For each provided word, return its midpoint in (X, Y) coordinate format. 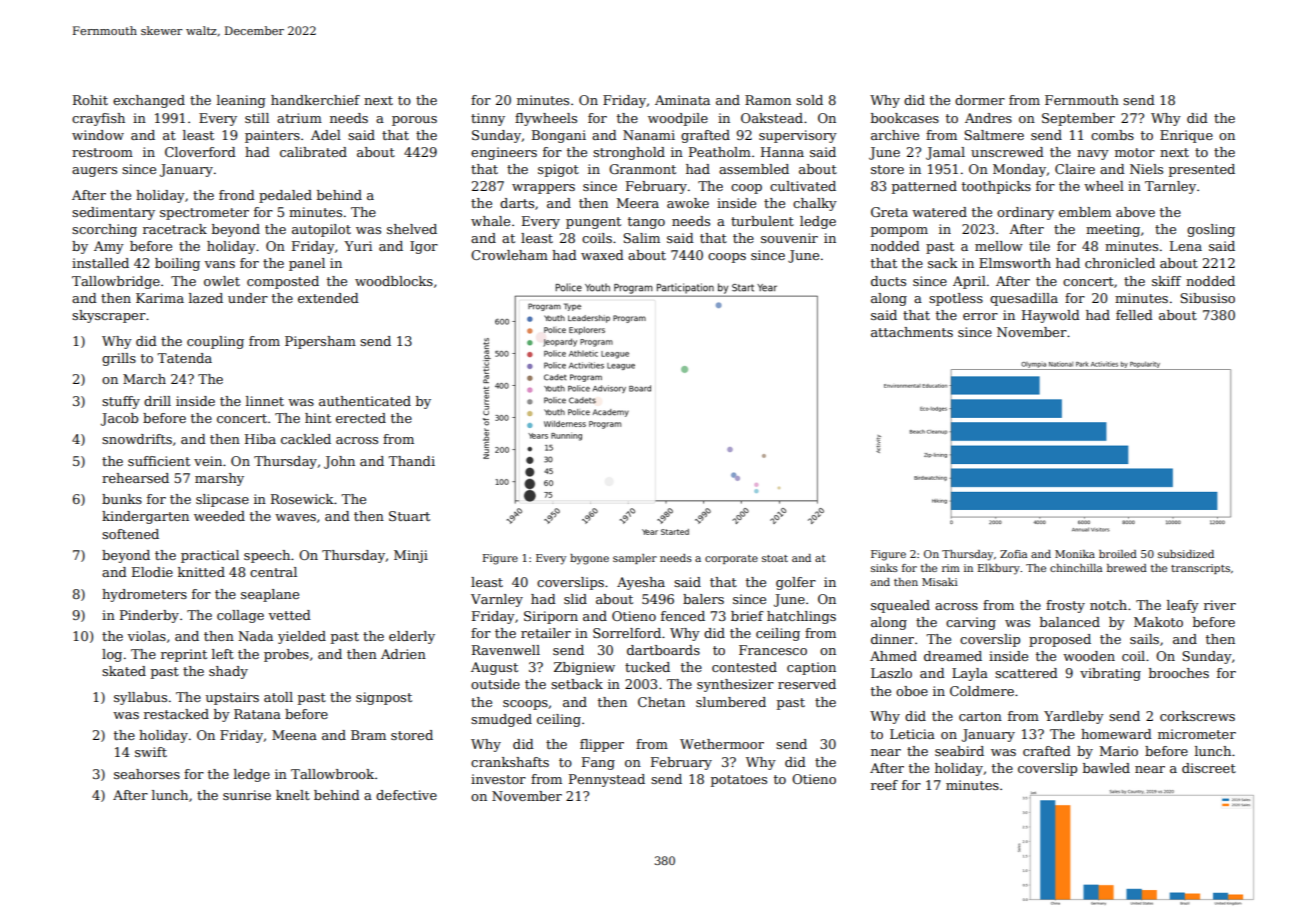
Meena (294, 735)
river (1220, 605)
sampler (635, 559)
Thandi (411, 461)
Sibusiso (1207, 298)
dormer (980, 100)
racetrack (175, 229)
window (98, 135)
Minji (411, 556)
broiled (1118, 554)
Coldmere (982, 691)
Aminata (682, 100)
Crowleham (509, 255)
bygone (589, 559)
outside (495, 684)
